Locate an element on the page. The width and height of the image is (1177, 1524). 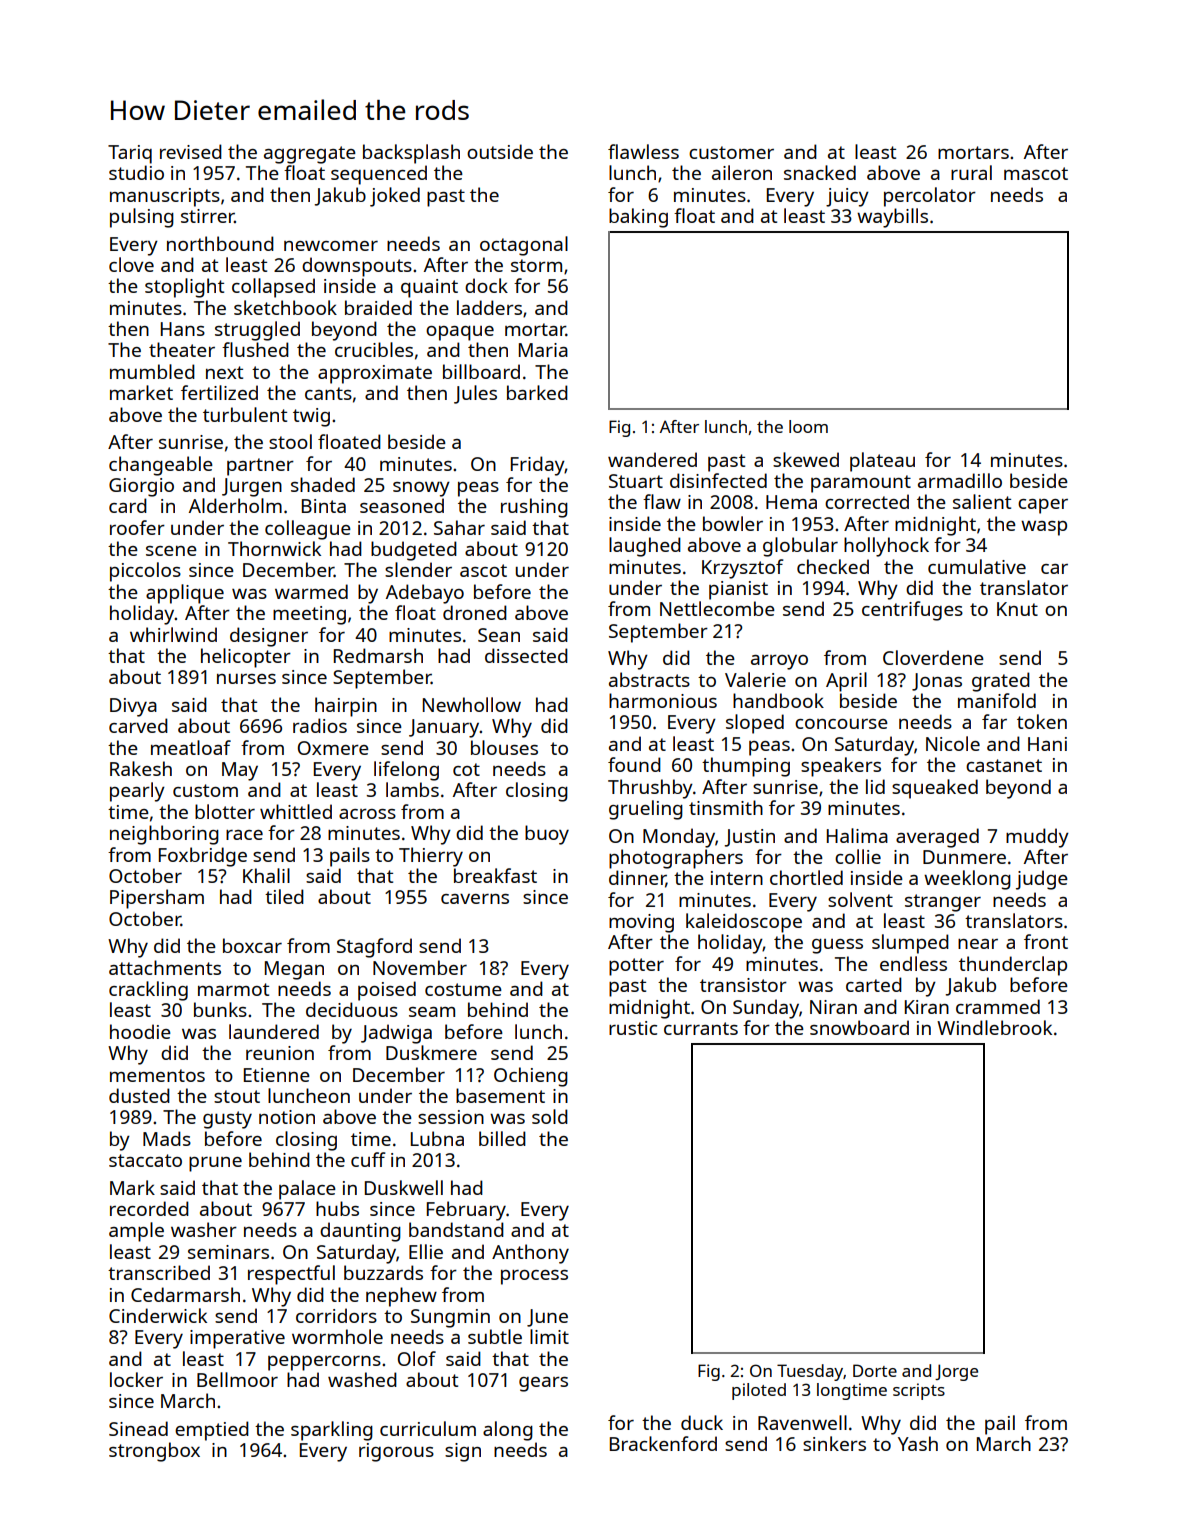
sparkling is located at coordinates (332, 1431).
